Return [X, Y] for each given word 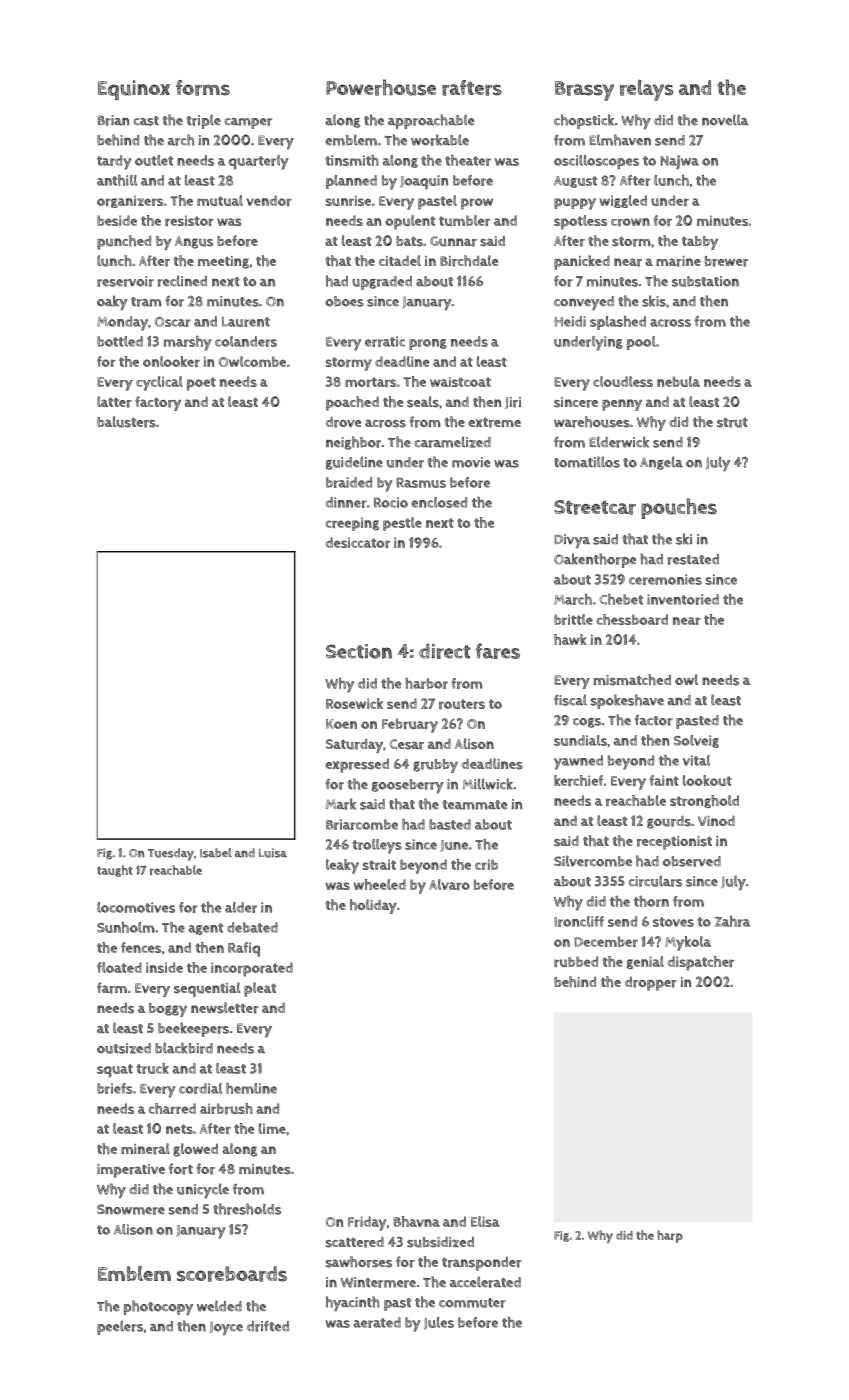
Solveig [696, 741]
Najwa [680, 162]
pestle [402, 524]
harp [670, 1236]
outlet [154, 160]
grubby [435, 766]
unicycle [203, 1191]
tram [146, 302]
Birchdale [469, 261]
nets [179, 1129]
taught [115, 871]
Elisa [485, 1221]
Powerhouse [381, 87]
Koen [341, 724]
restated [693, 559]
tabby [700, 243]
